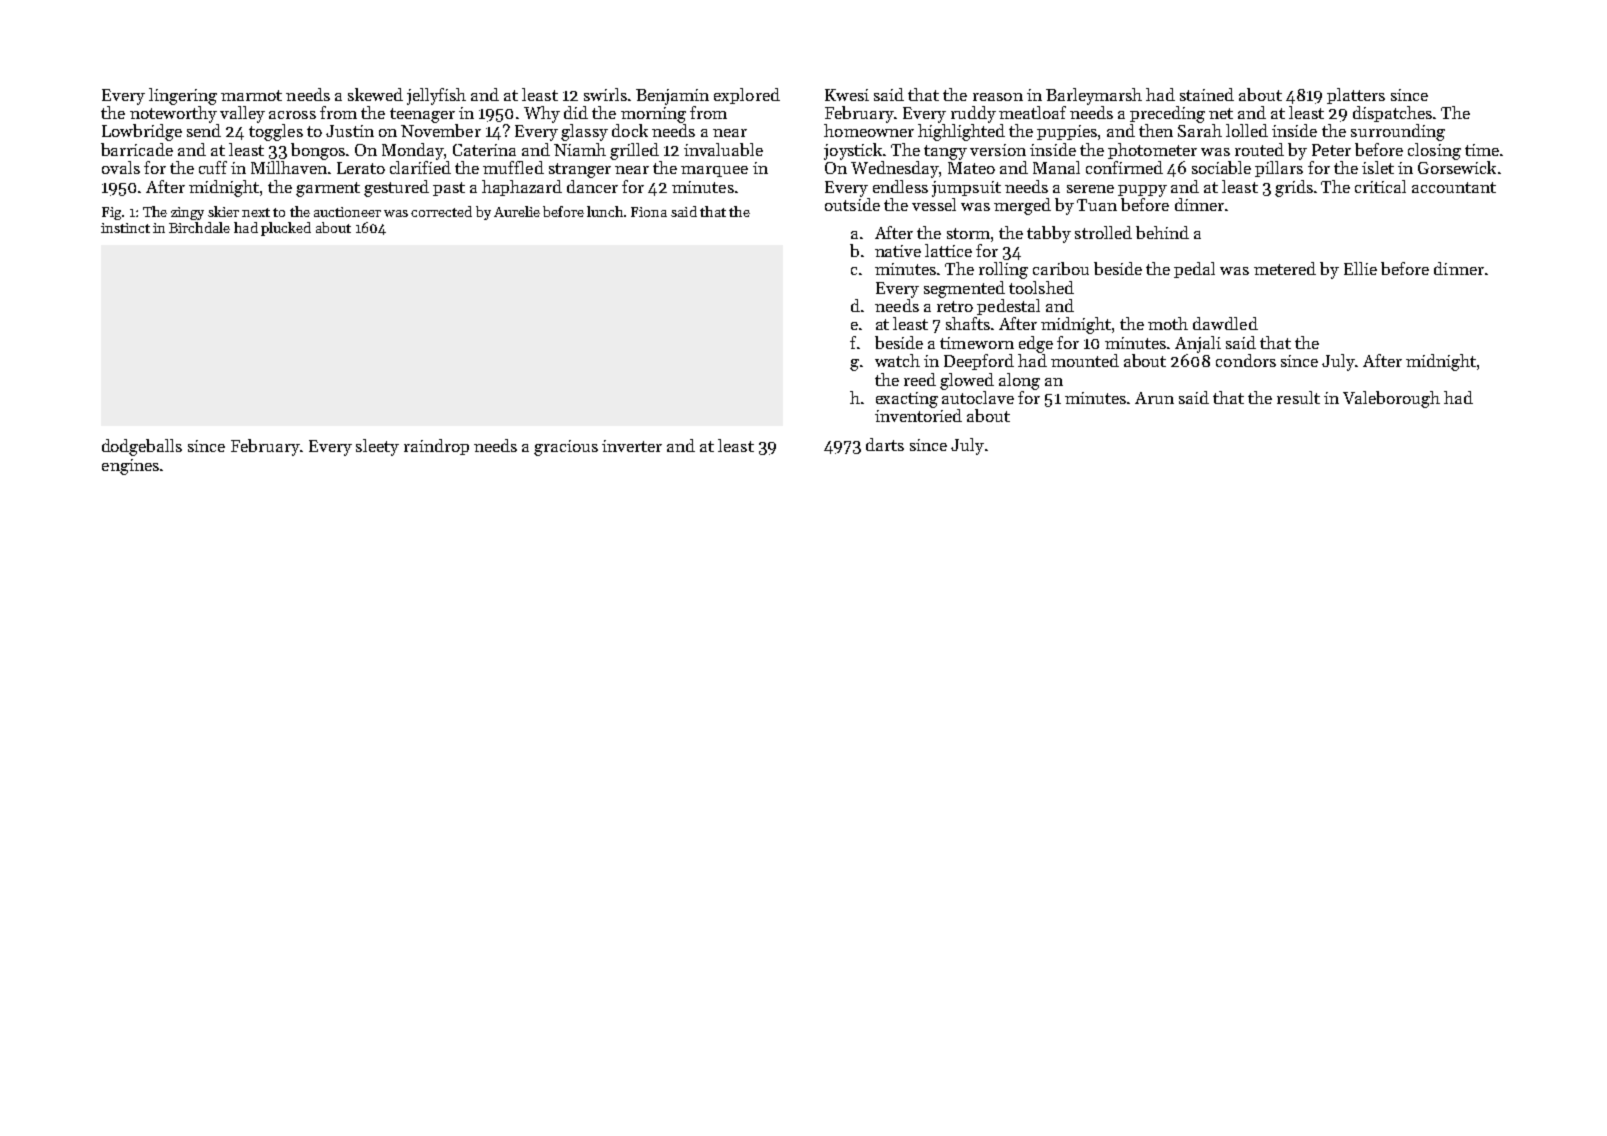 The height and width of the document is (1136, 1607). Describe the element at coordinates (1225, 323) in the document. I see `dawdled` at that location.
